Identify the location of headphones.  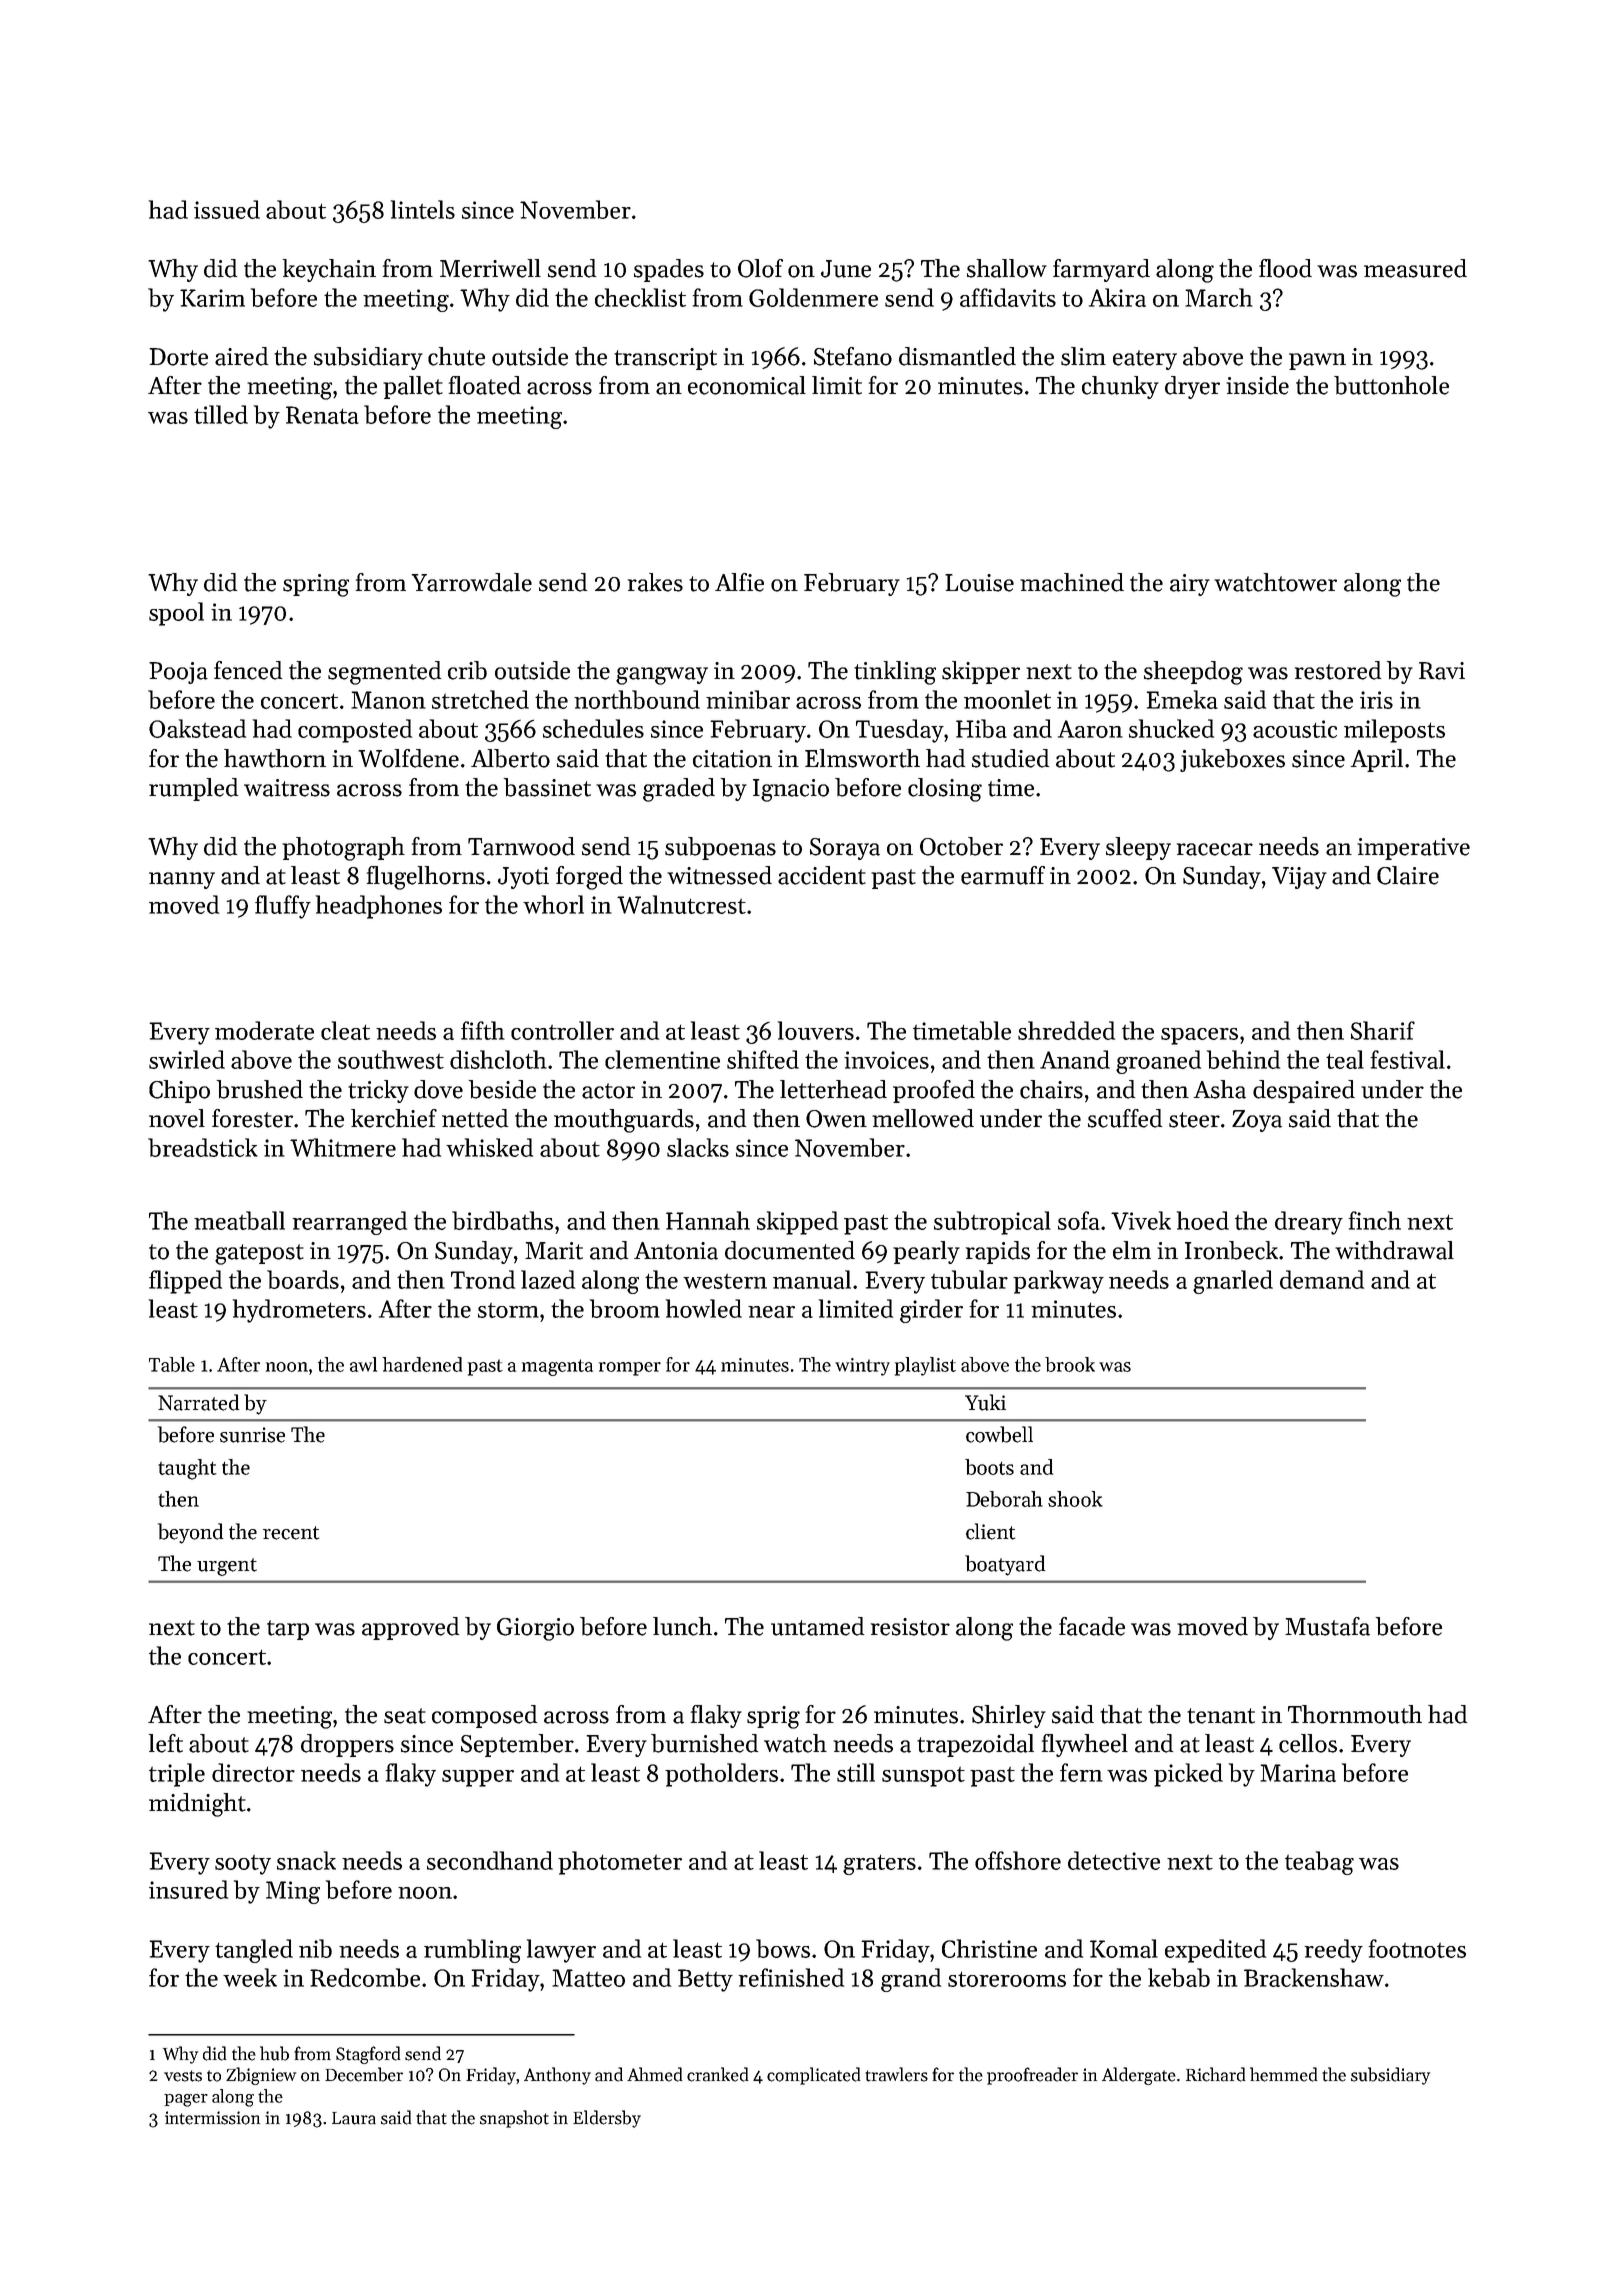
(379, 907).
